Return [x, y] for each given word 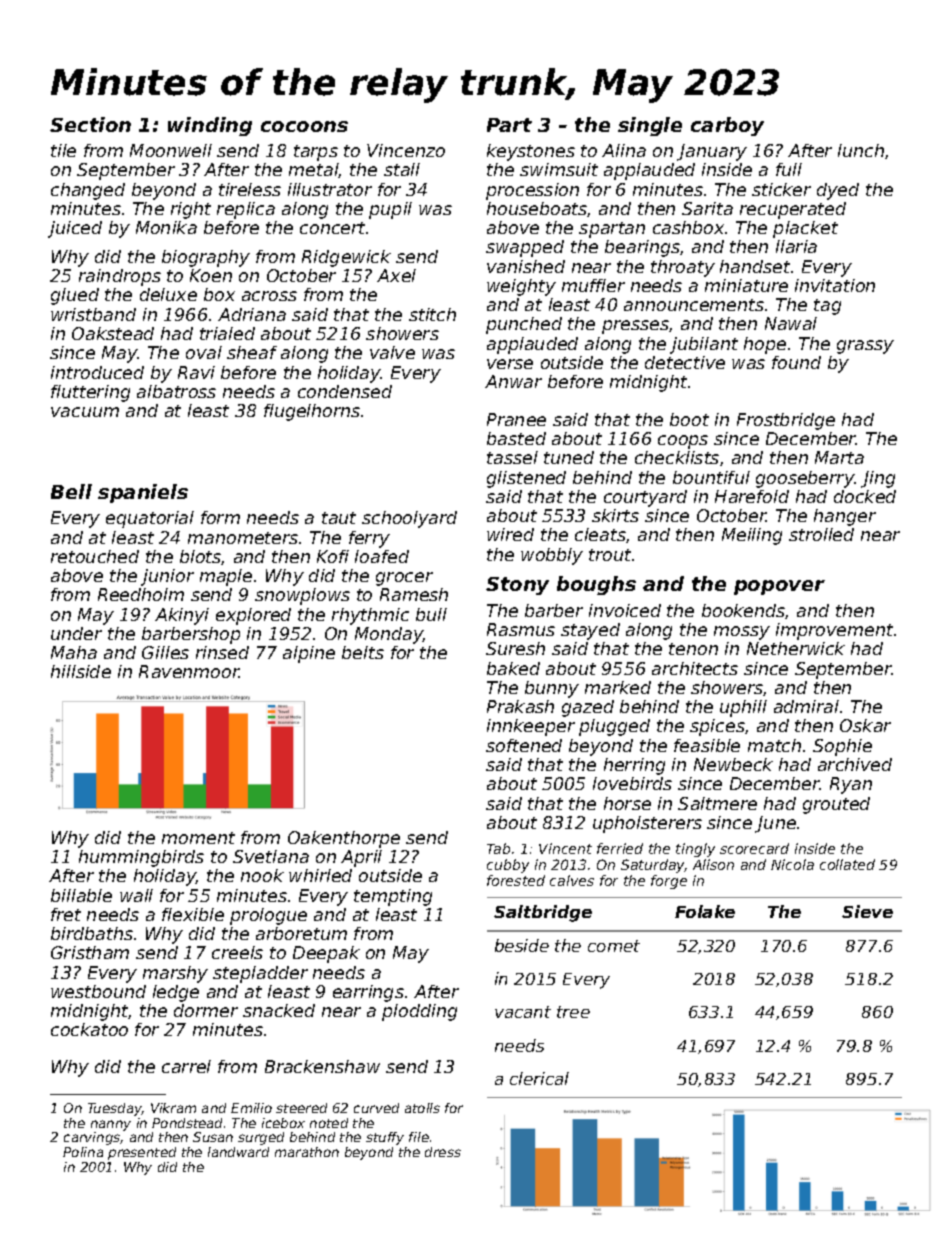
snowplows [302, 596]
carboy [727, 126]
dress [443, 1152]
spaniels [143, 493]
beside [522, 945]
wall [136, 895]
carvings [92, 1138]
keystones [531, 152]
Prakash [520, 706]
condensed [345, 391]
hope [765, 345]
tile [63, 150]
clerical [539, 1078]
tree [573, 1012]
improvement [834, 631]
